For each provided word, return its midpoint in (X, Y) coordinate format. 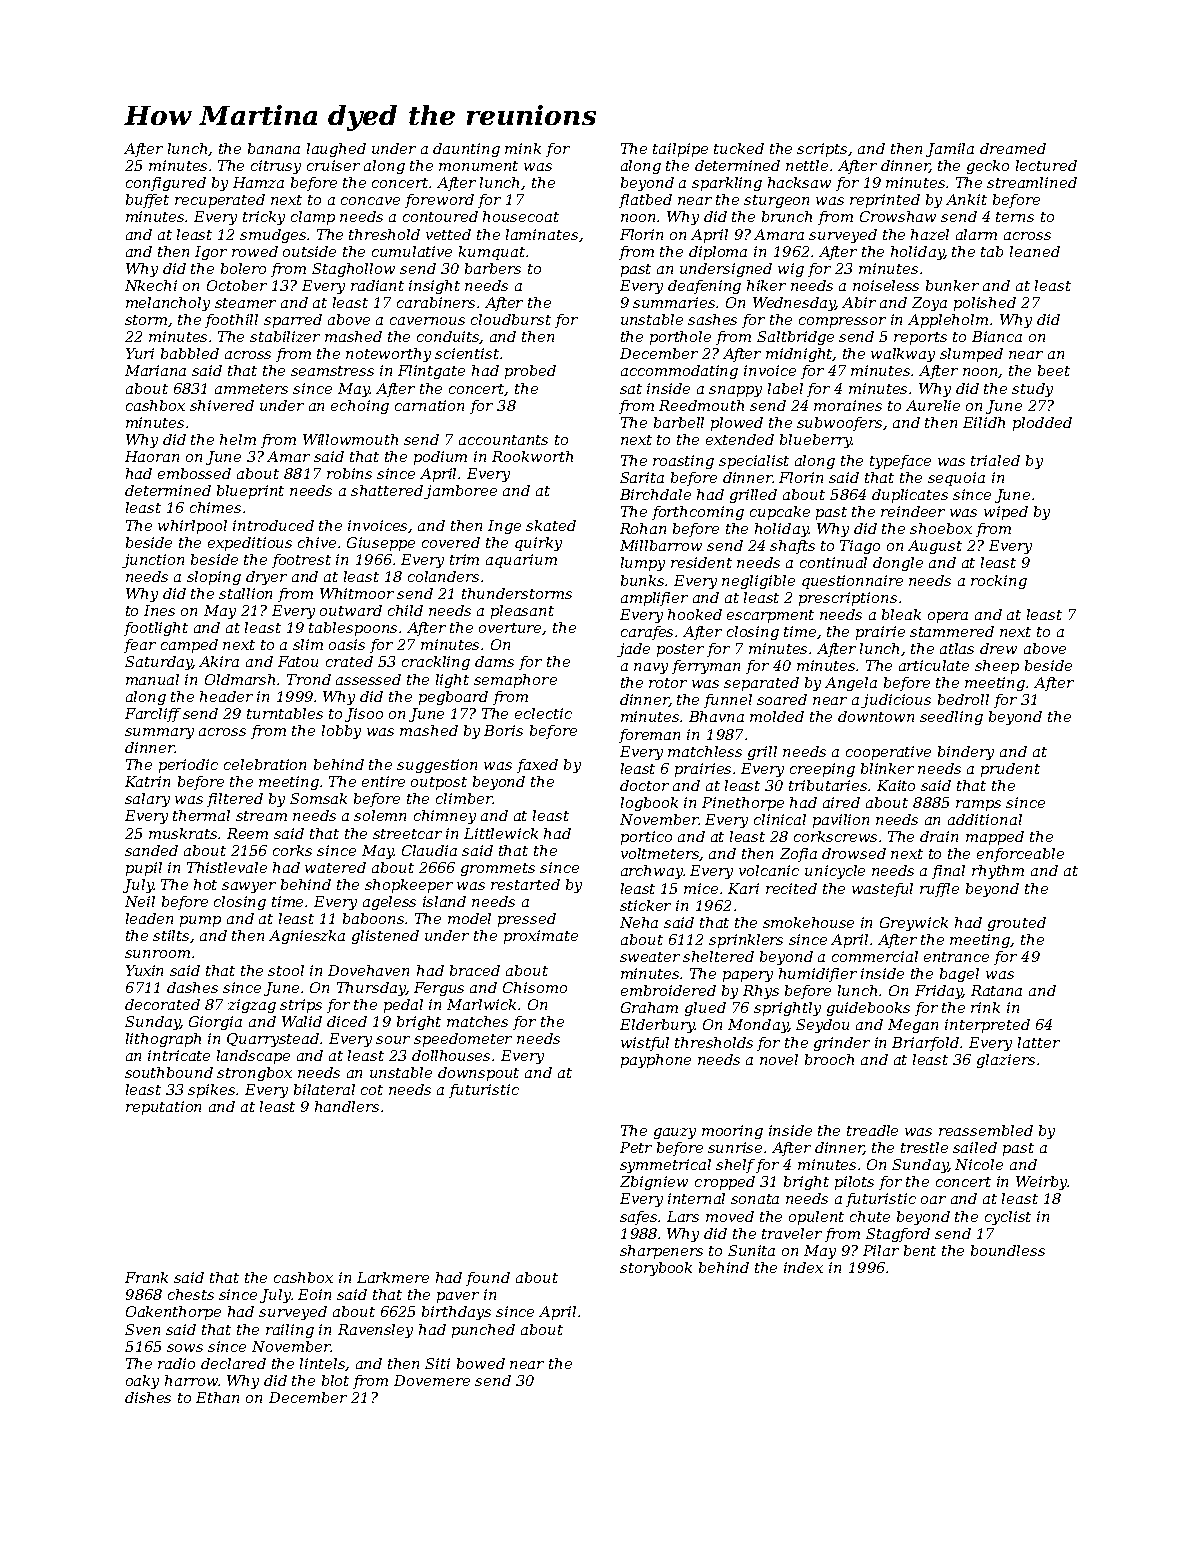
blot (335, 1380)
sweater (650, 957)
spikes (212, 1091)
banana (274, 148)
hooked (695, 614)
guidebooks (868, 1009)
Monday (758, 1026)
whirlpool (192, 527)
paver (458, 1297)
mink (523, 148)
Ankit (966, 199)
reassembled (986, 1130)
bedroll (963, 699)
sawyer (249, 887)
